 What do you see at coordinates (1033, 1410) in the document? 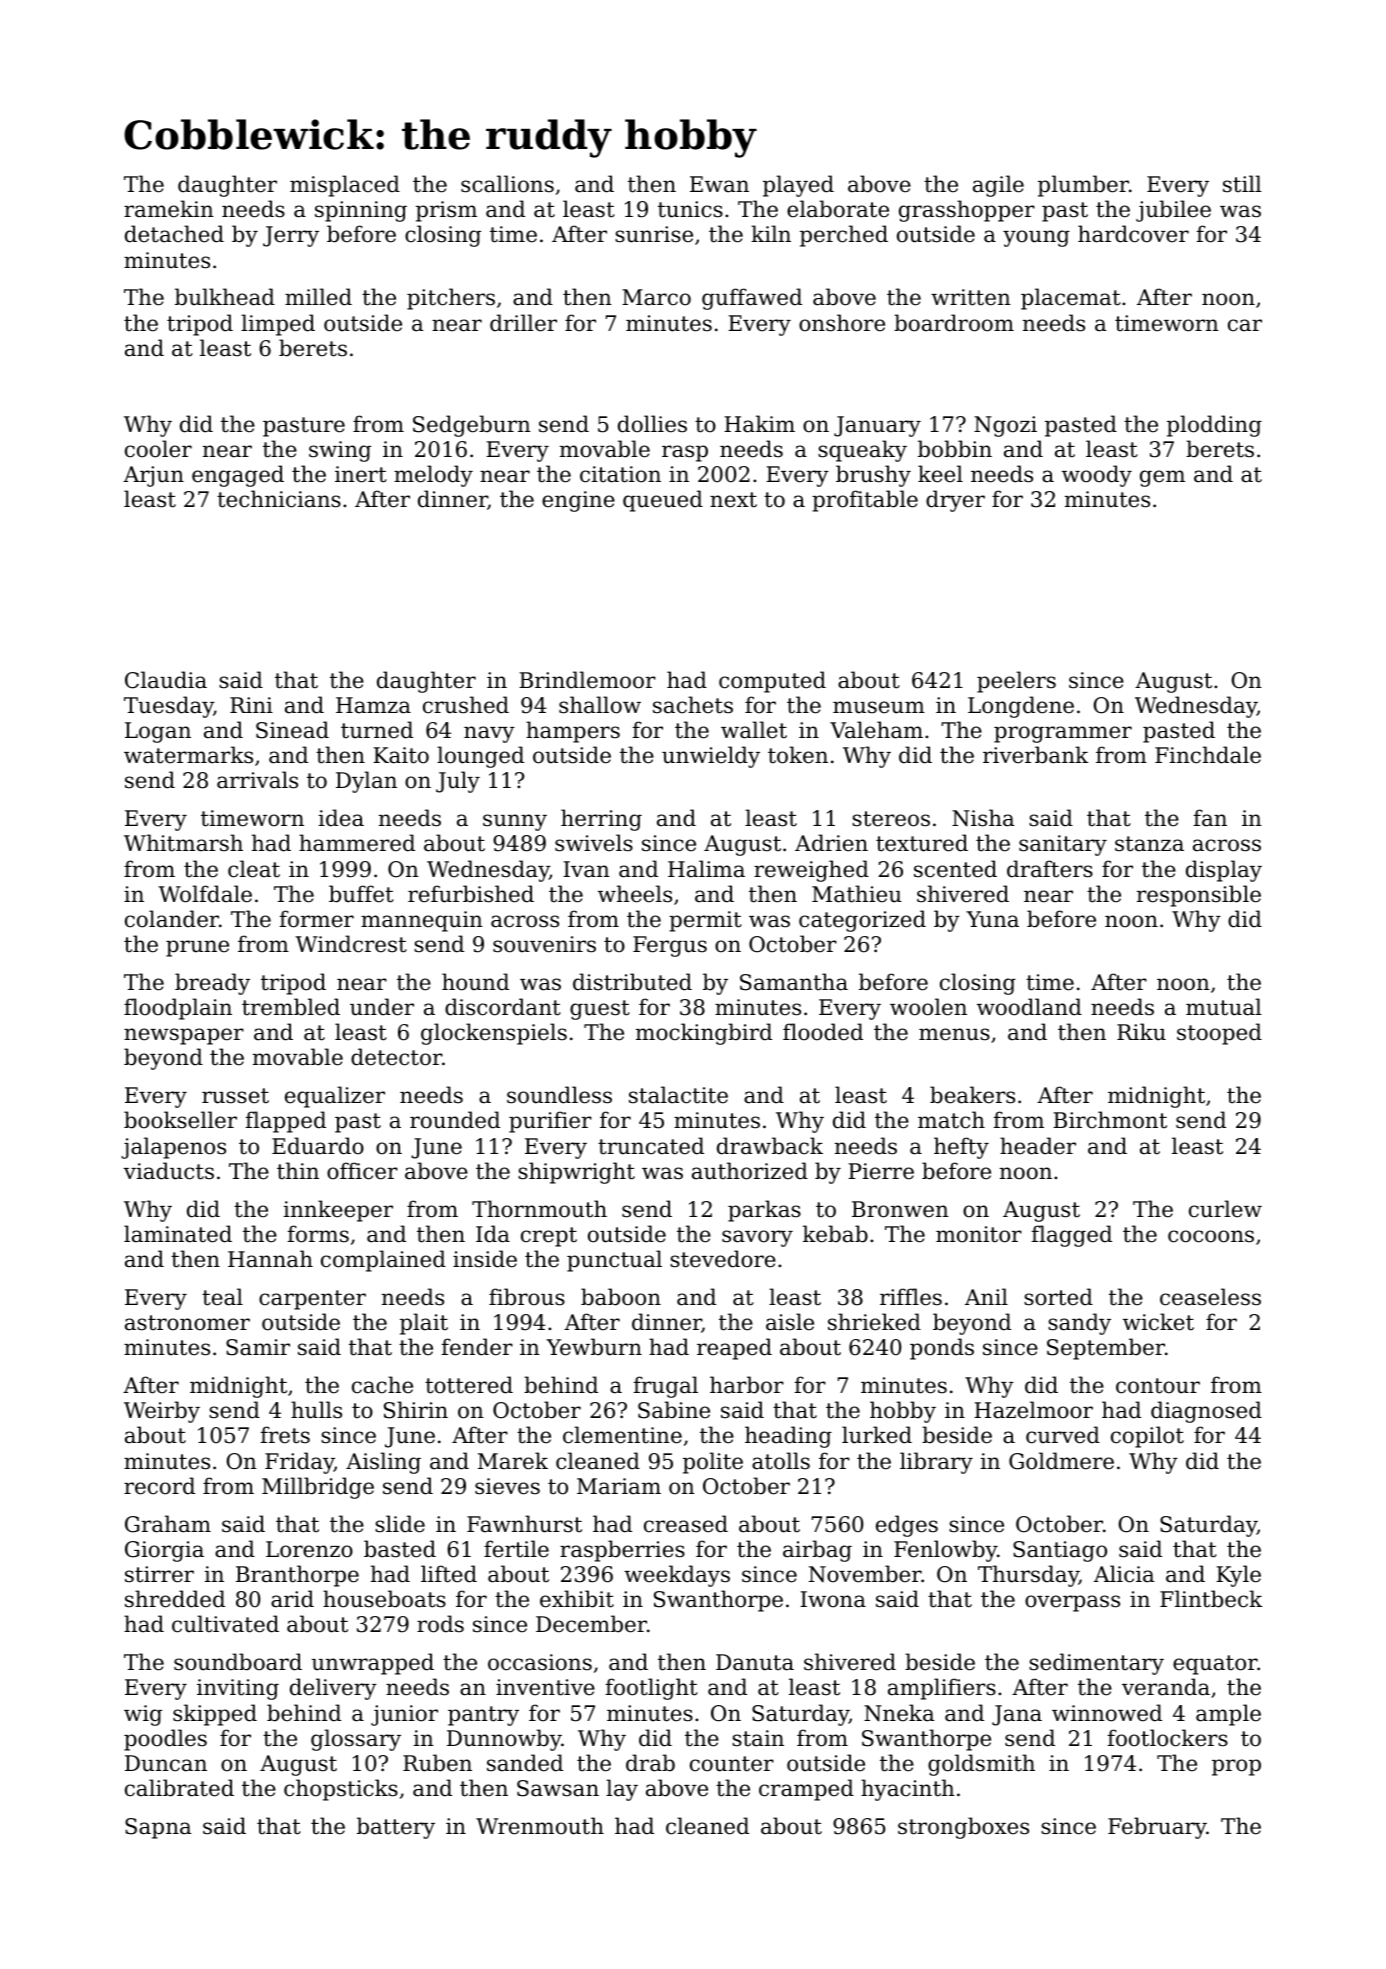
I see `Hazelmoor` at bounding box center [1033, 1410].
